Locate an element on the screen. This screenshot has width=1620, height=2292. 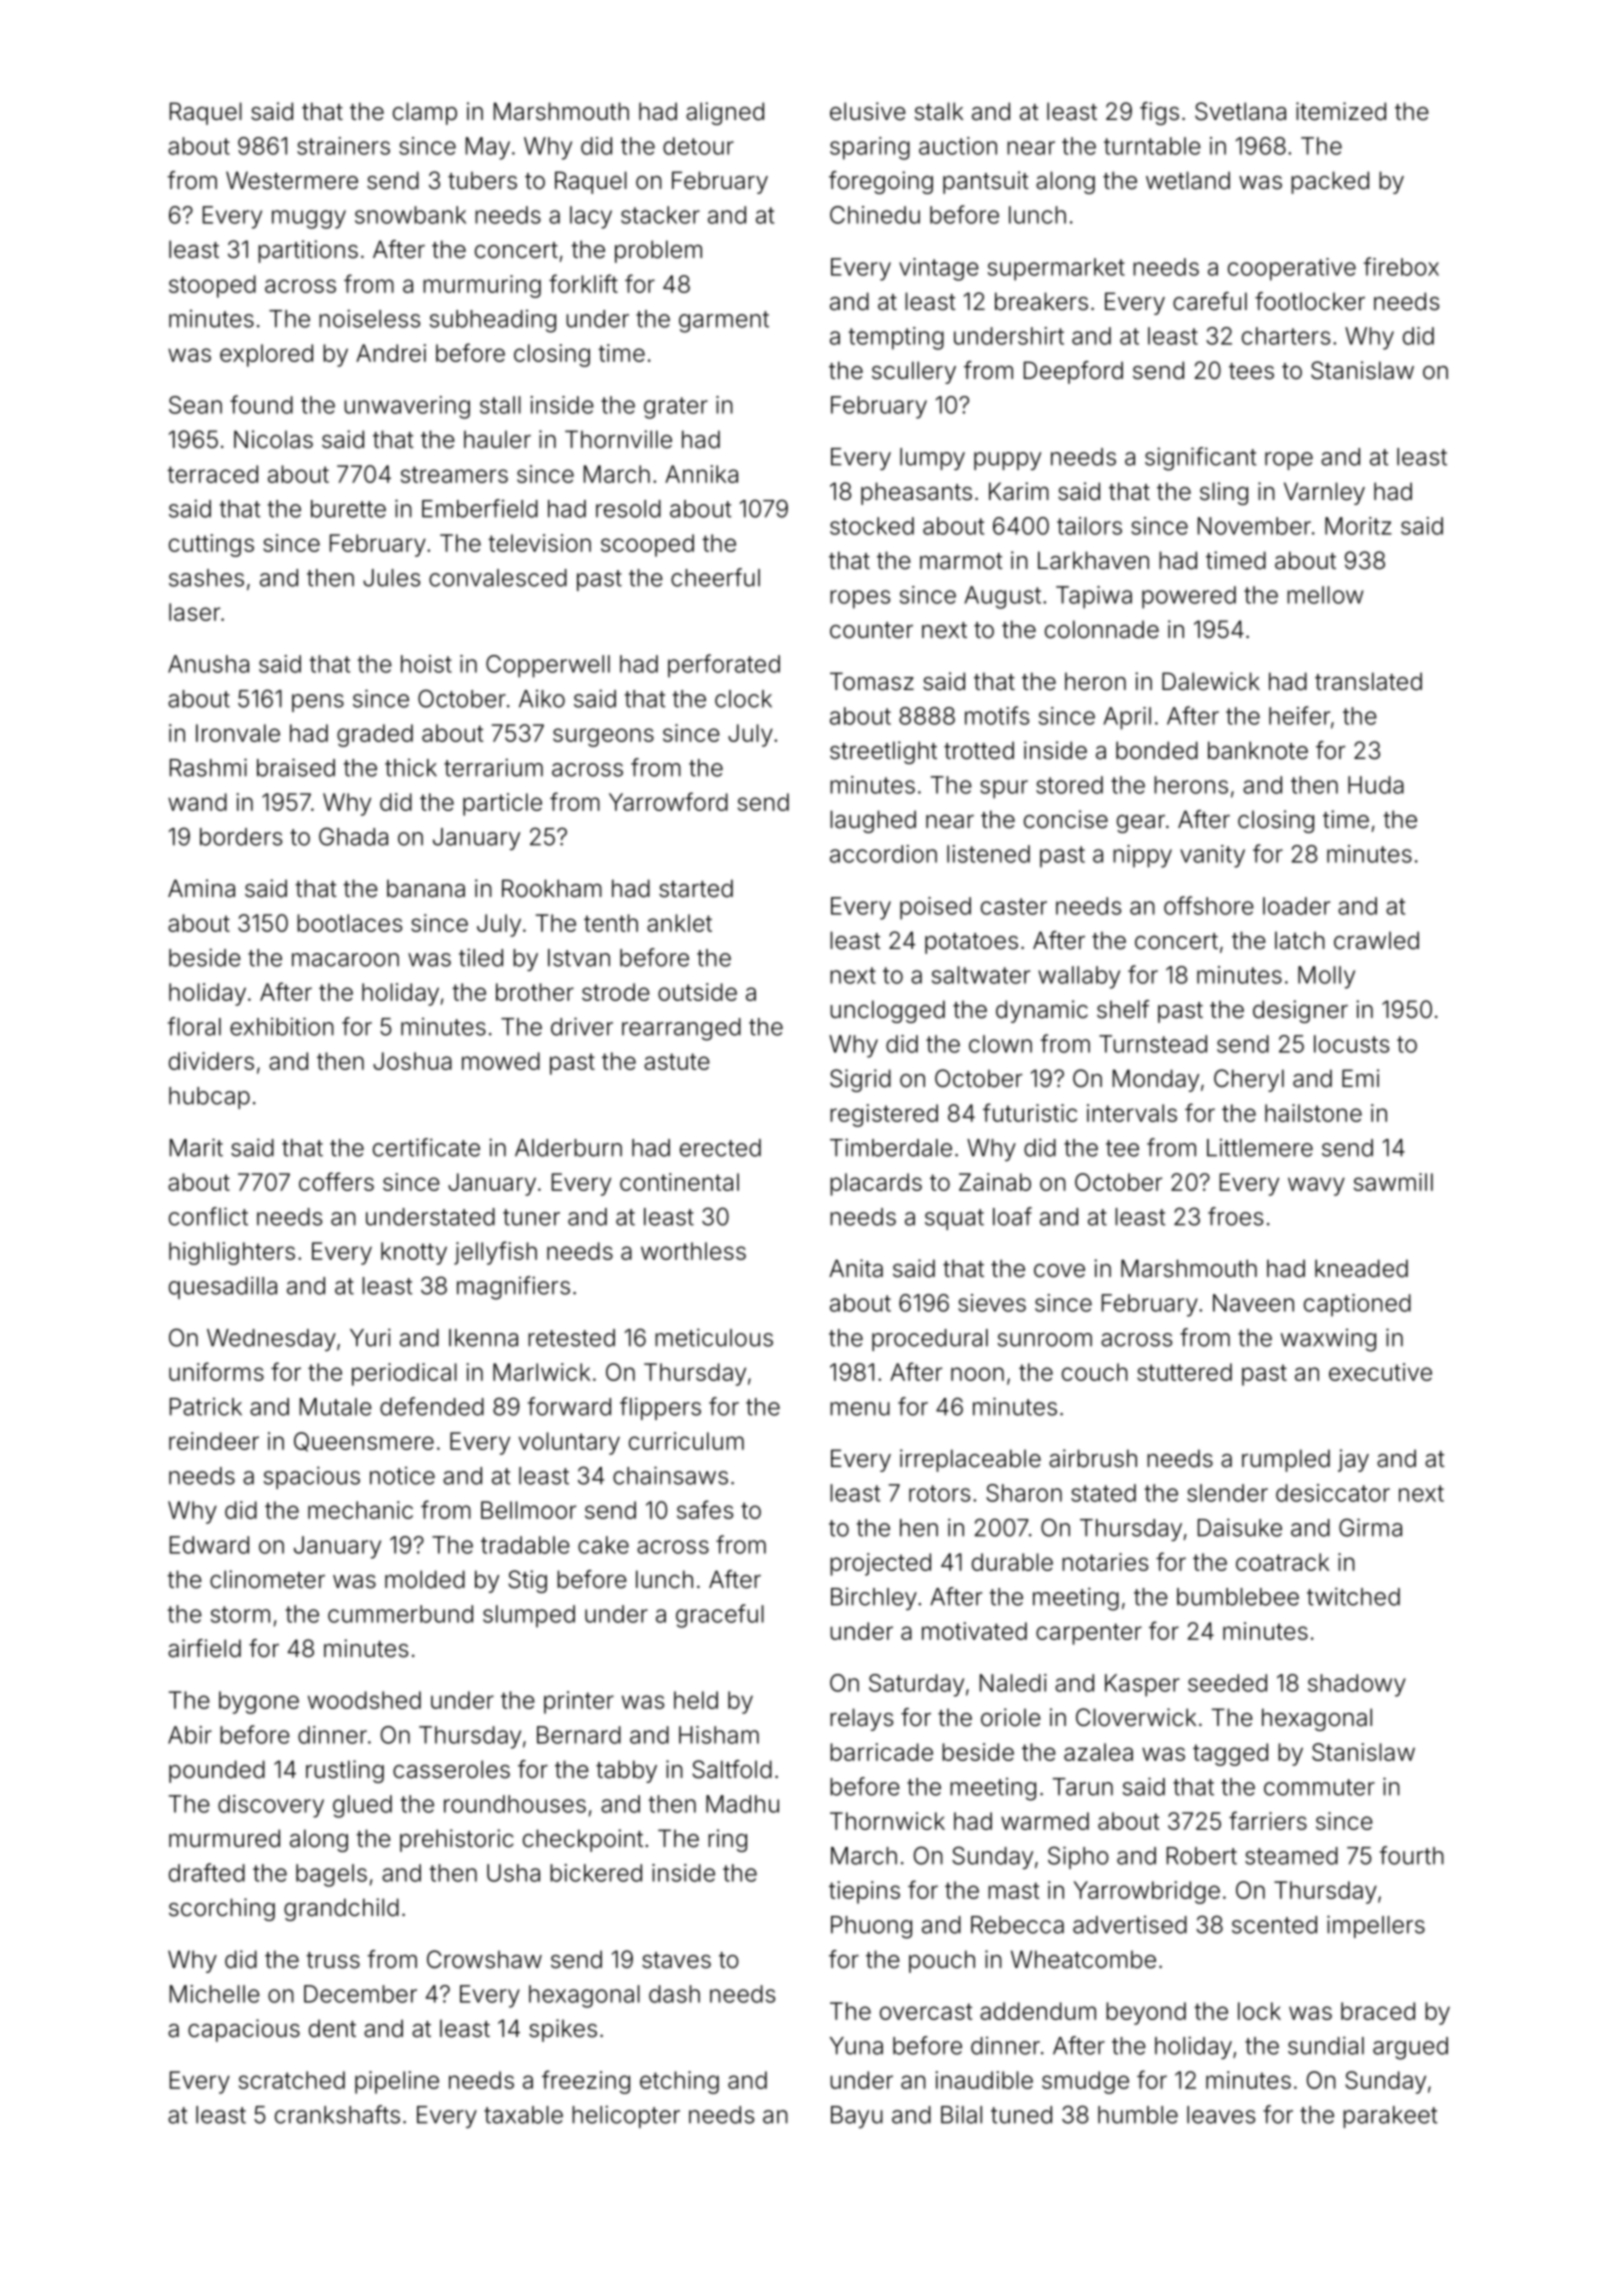
taxable is located at coordinates (523, 2115).
